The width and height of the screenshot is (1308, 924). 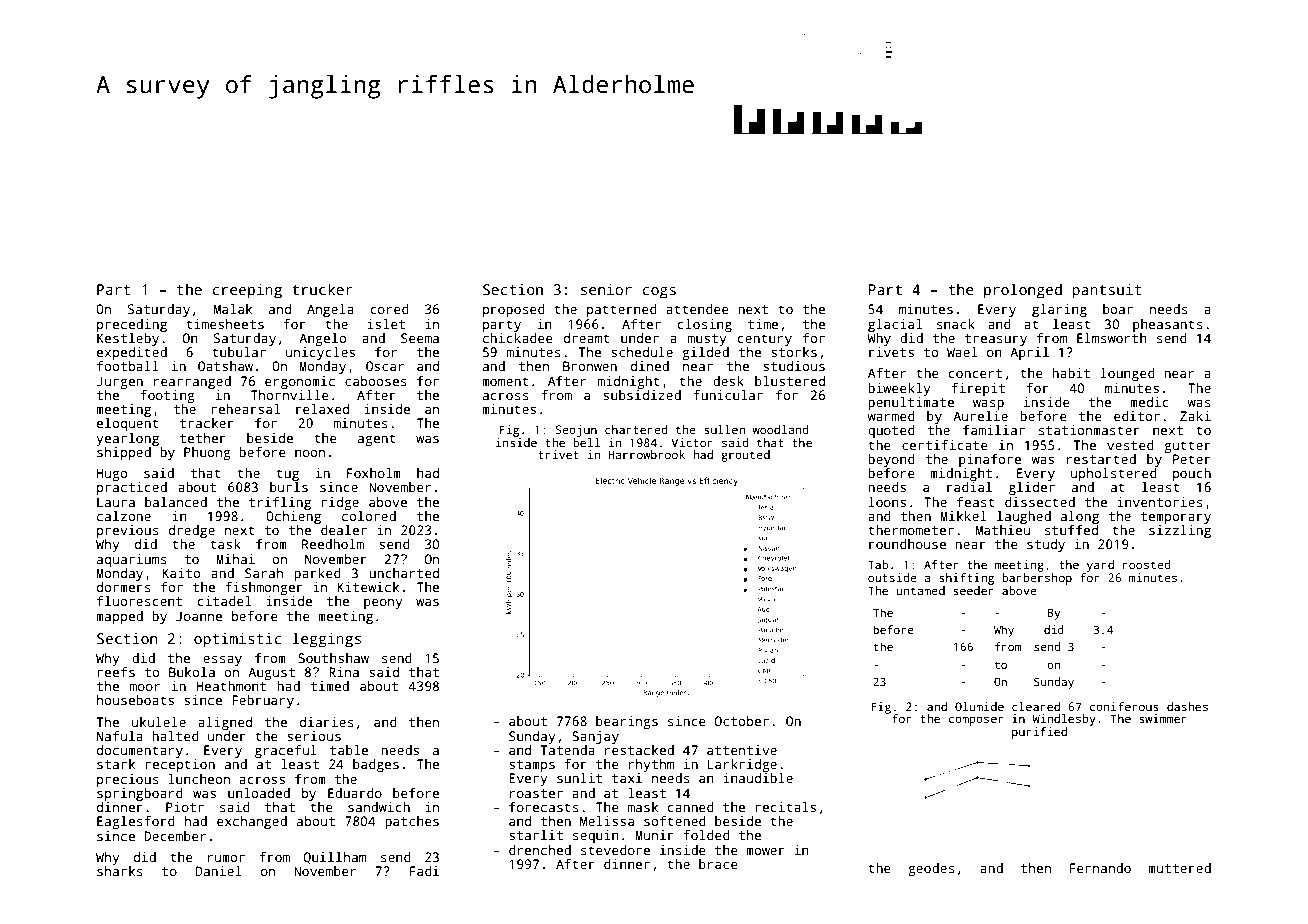 I want to click on Bronwen, so click(x=590, y=366).
